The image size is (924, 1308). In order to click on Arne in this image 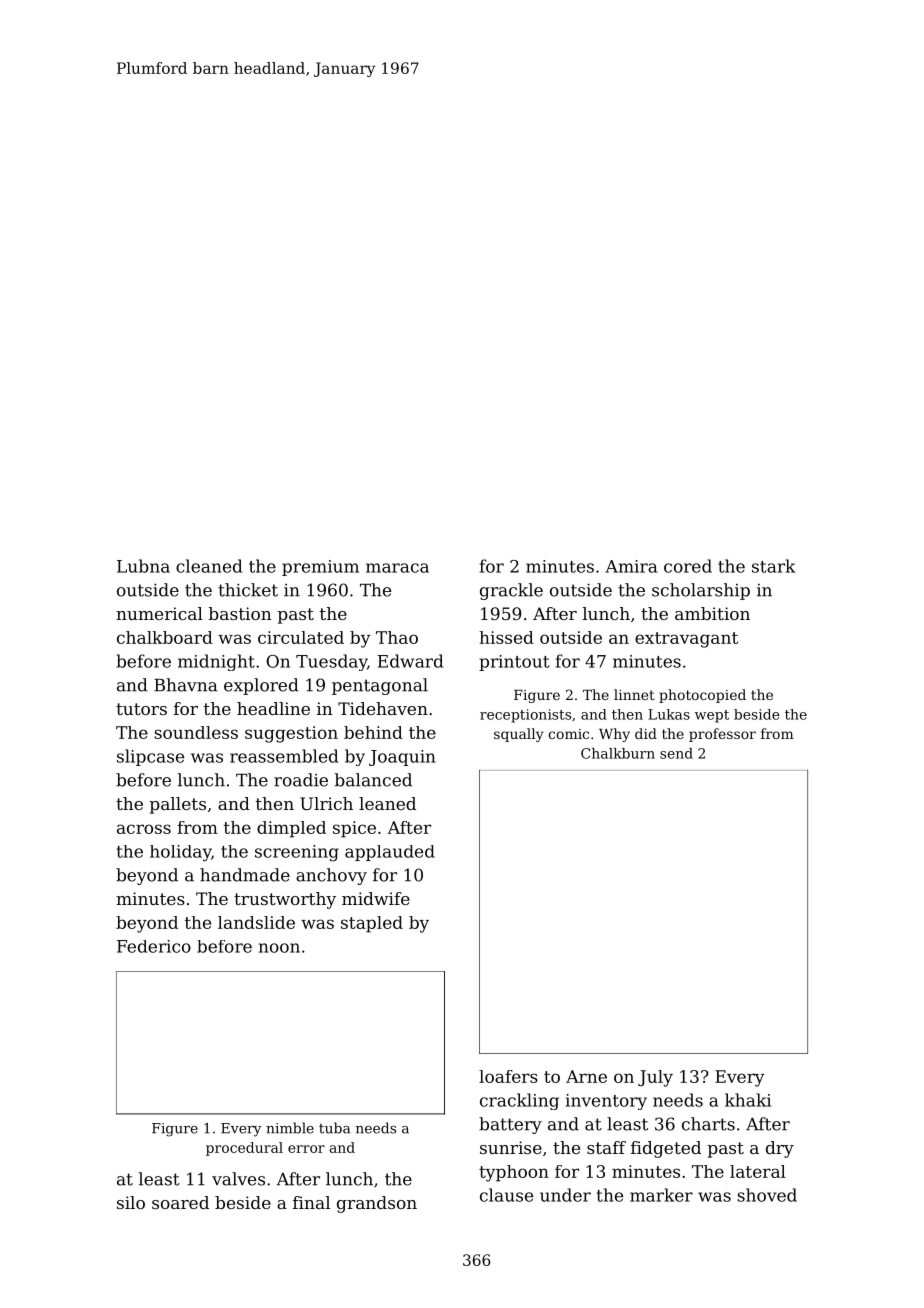, I will do `click(586, 1076)`.
